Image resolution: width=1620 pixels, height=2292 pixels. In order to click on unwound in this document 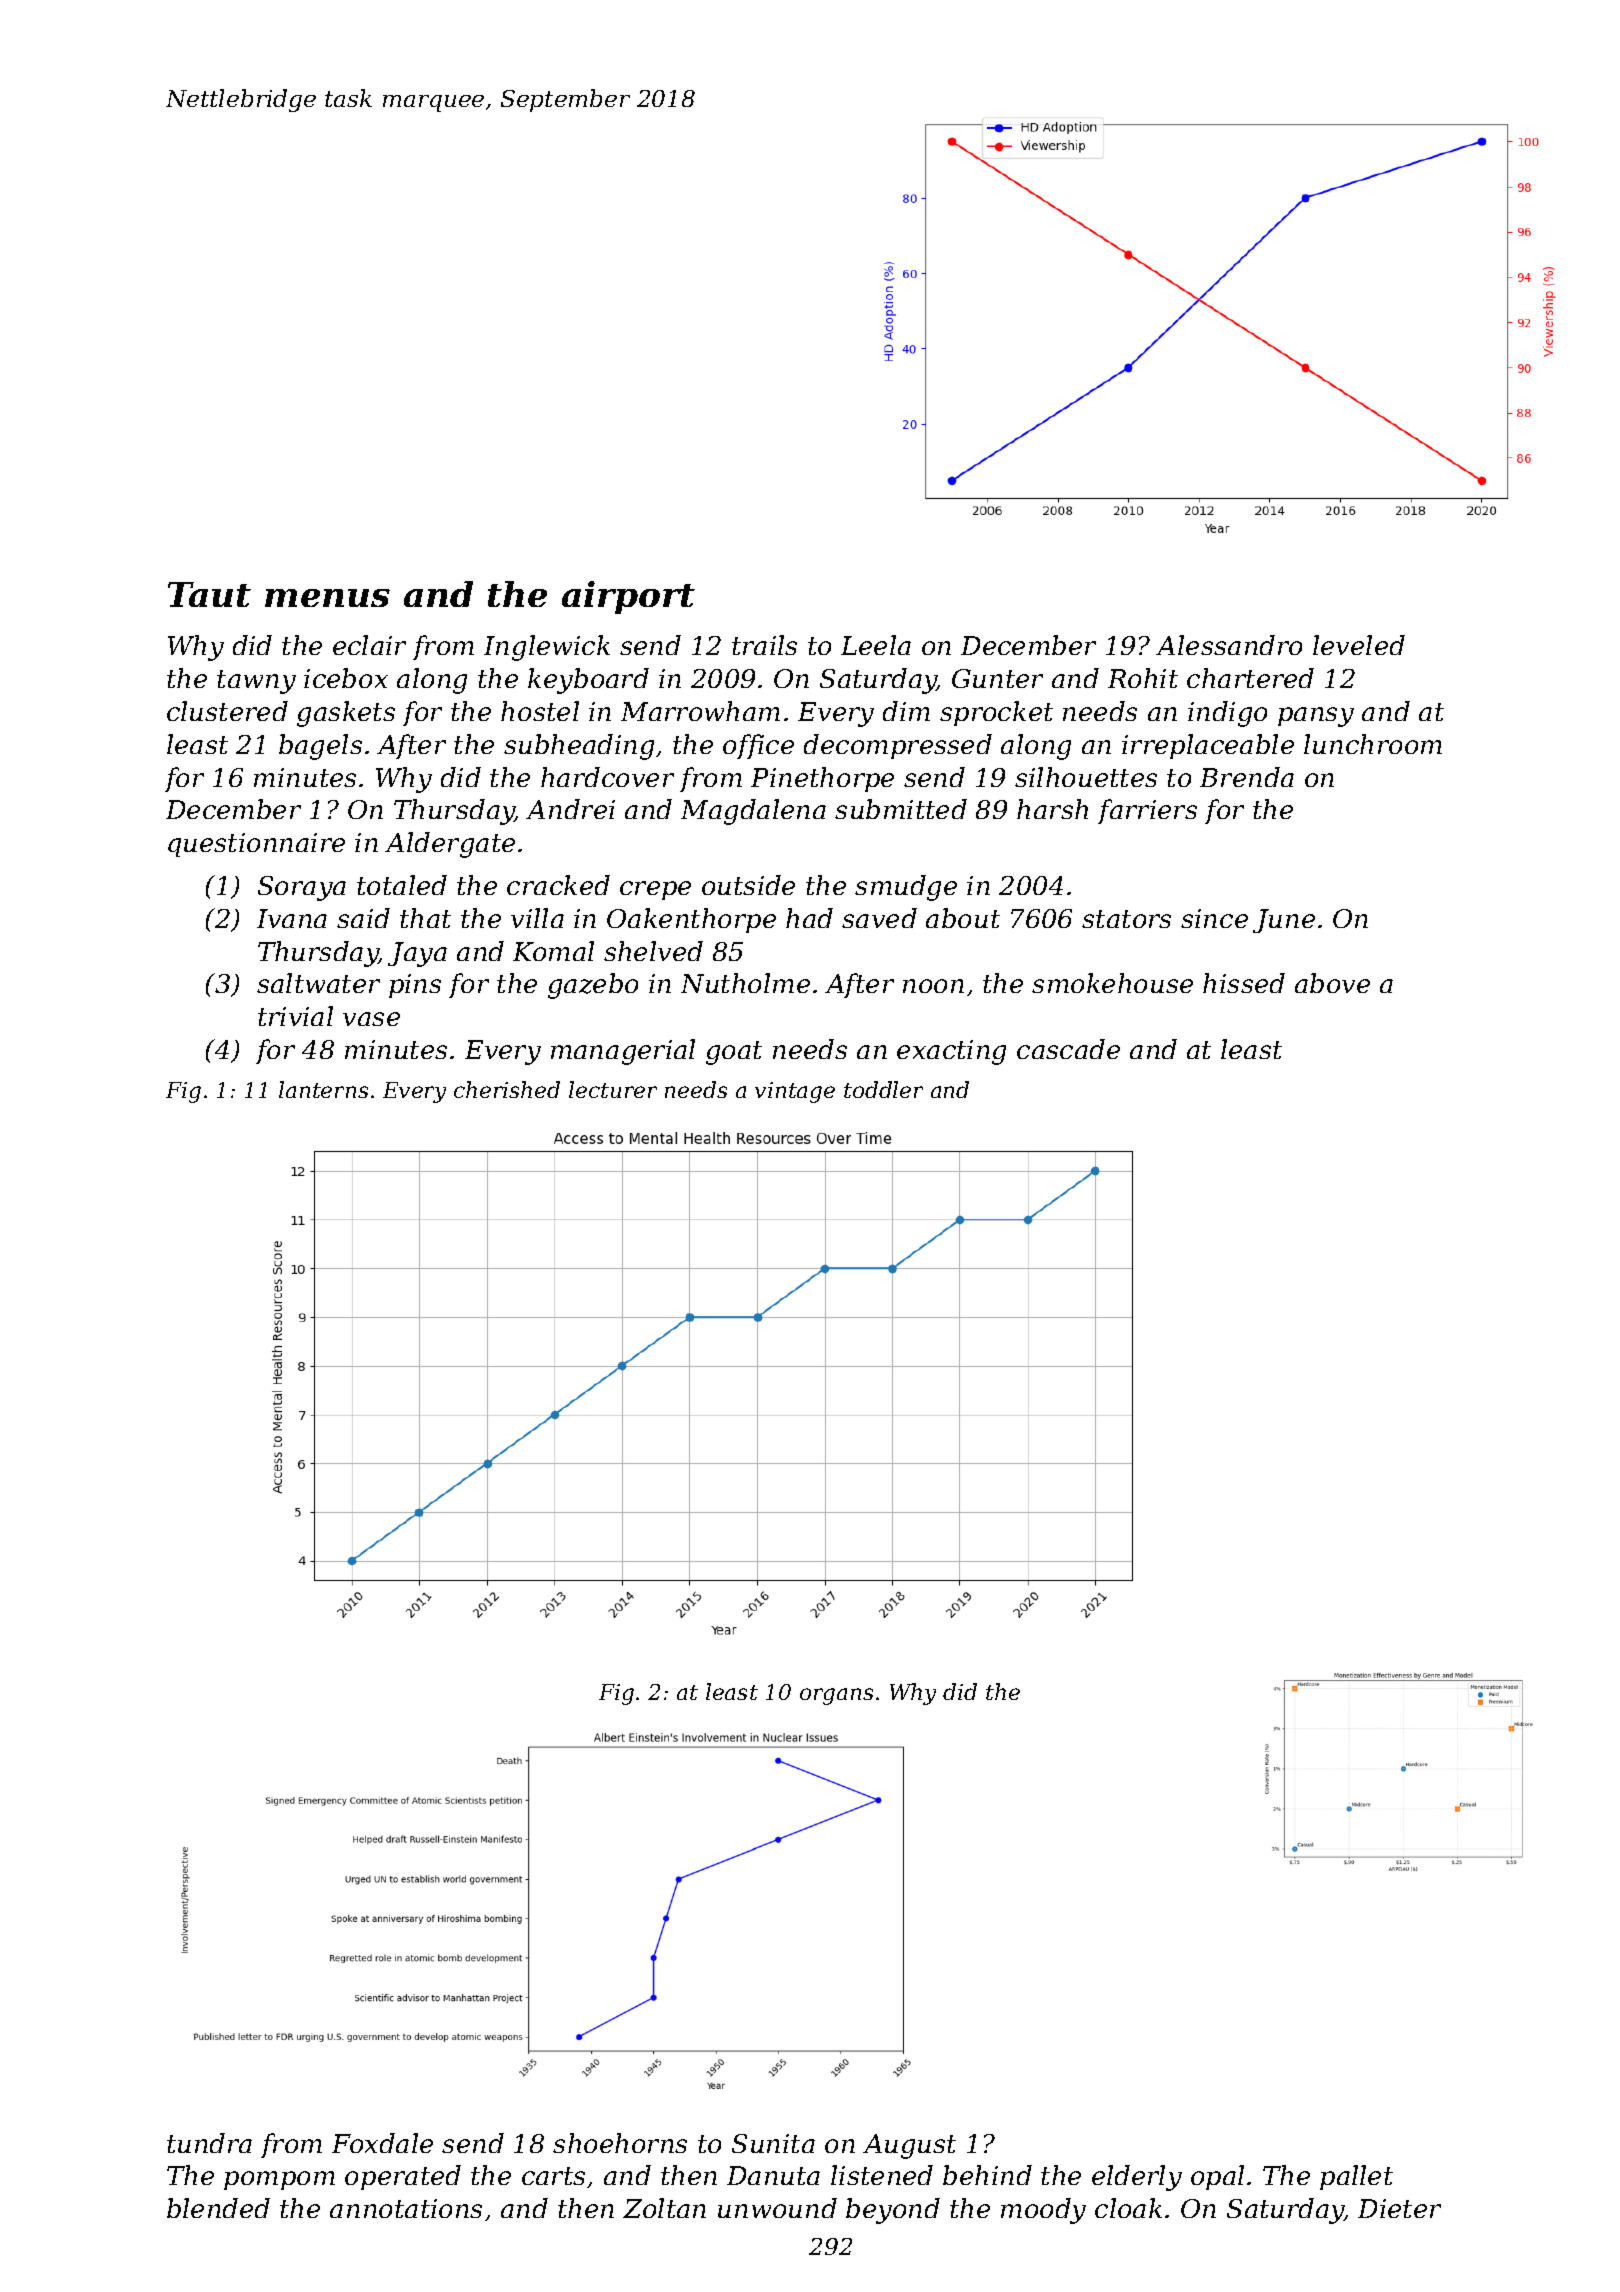, I will do `click(777, 2208)`.
